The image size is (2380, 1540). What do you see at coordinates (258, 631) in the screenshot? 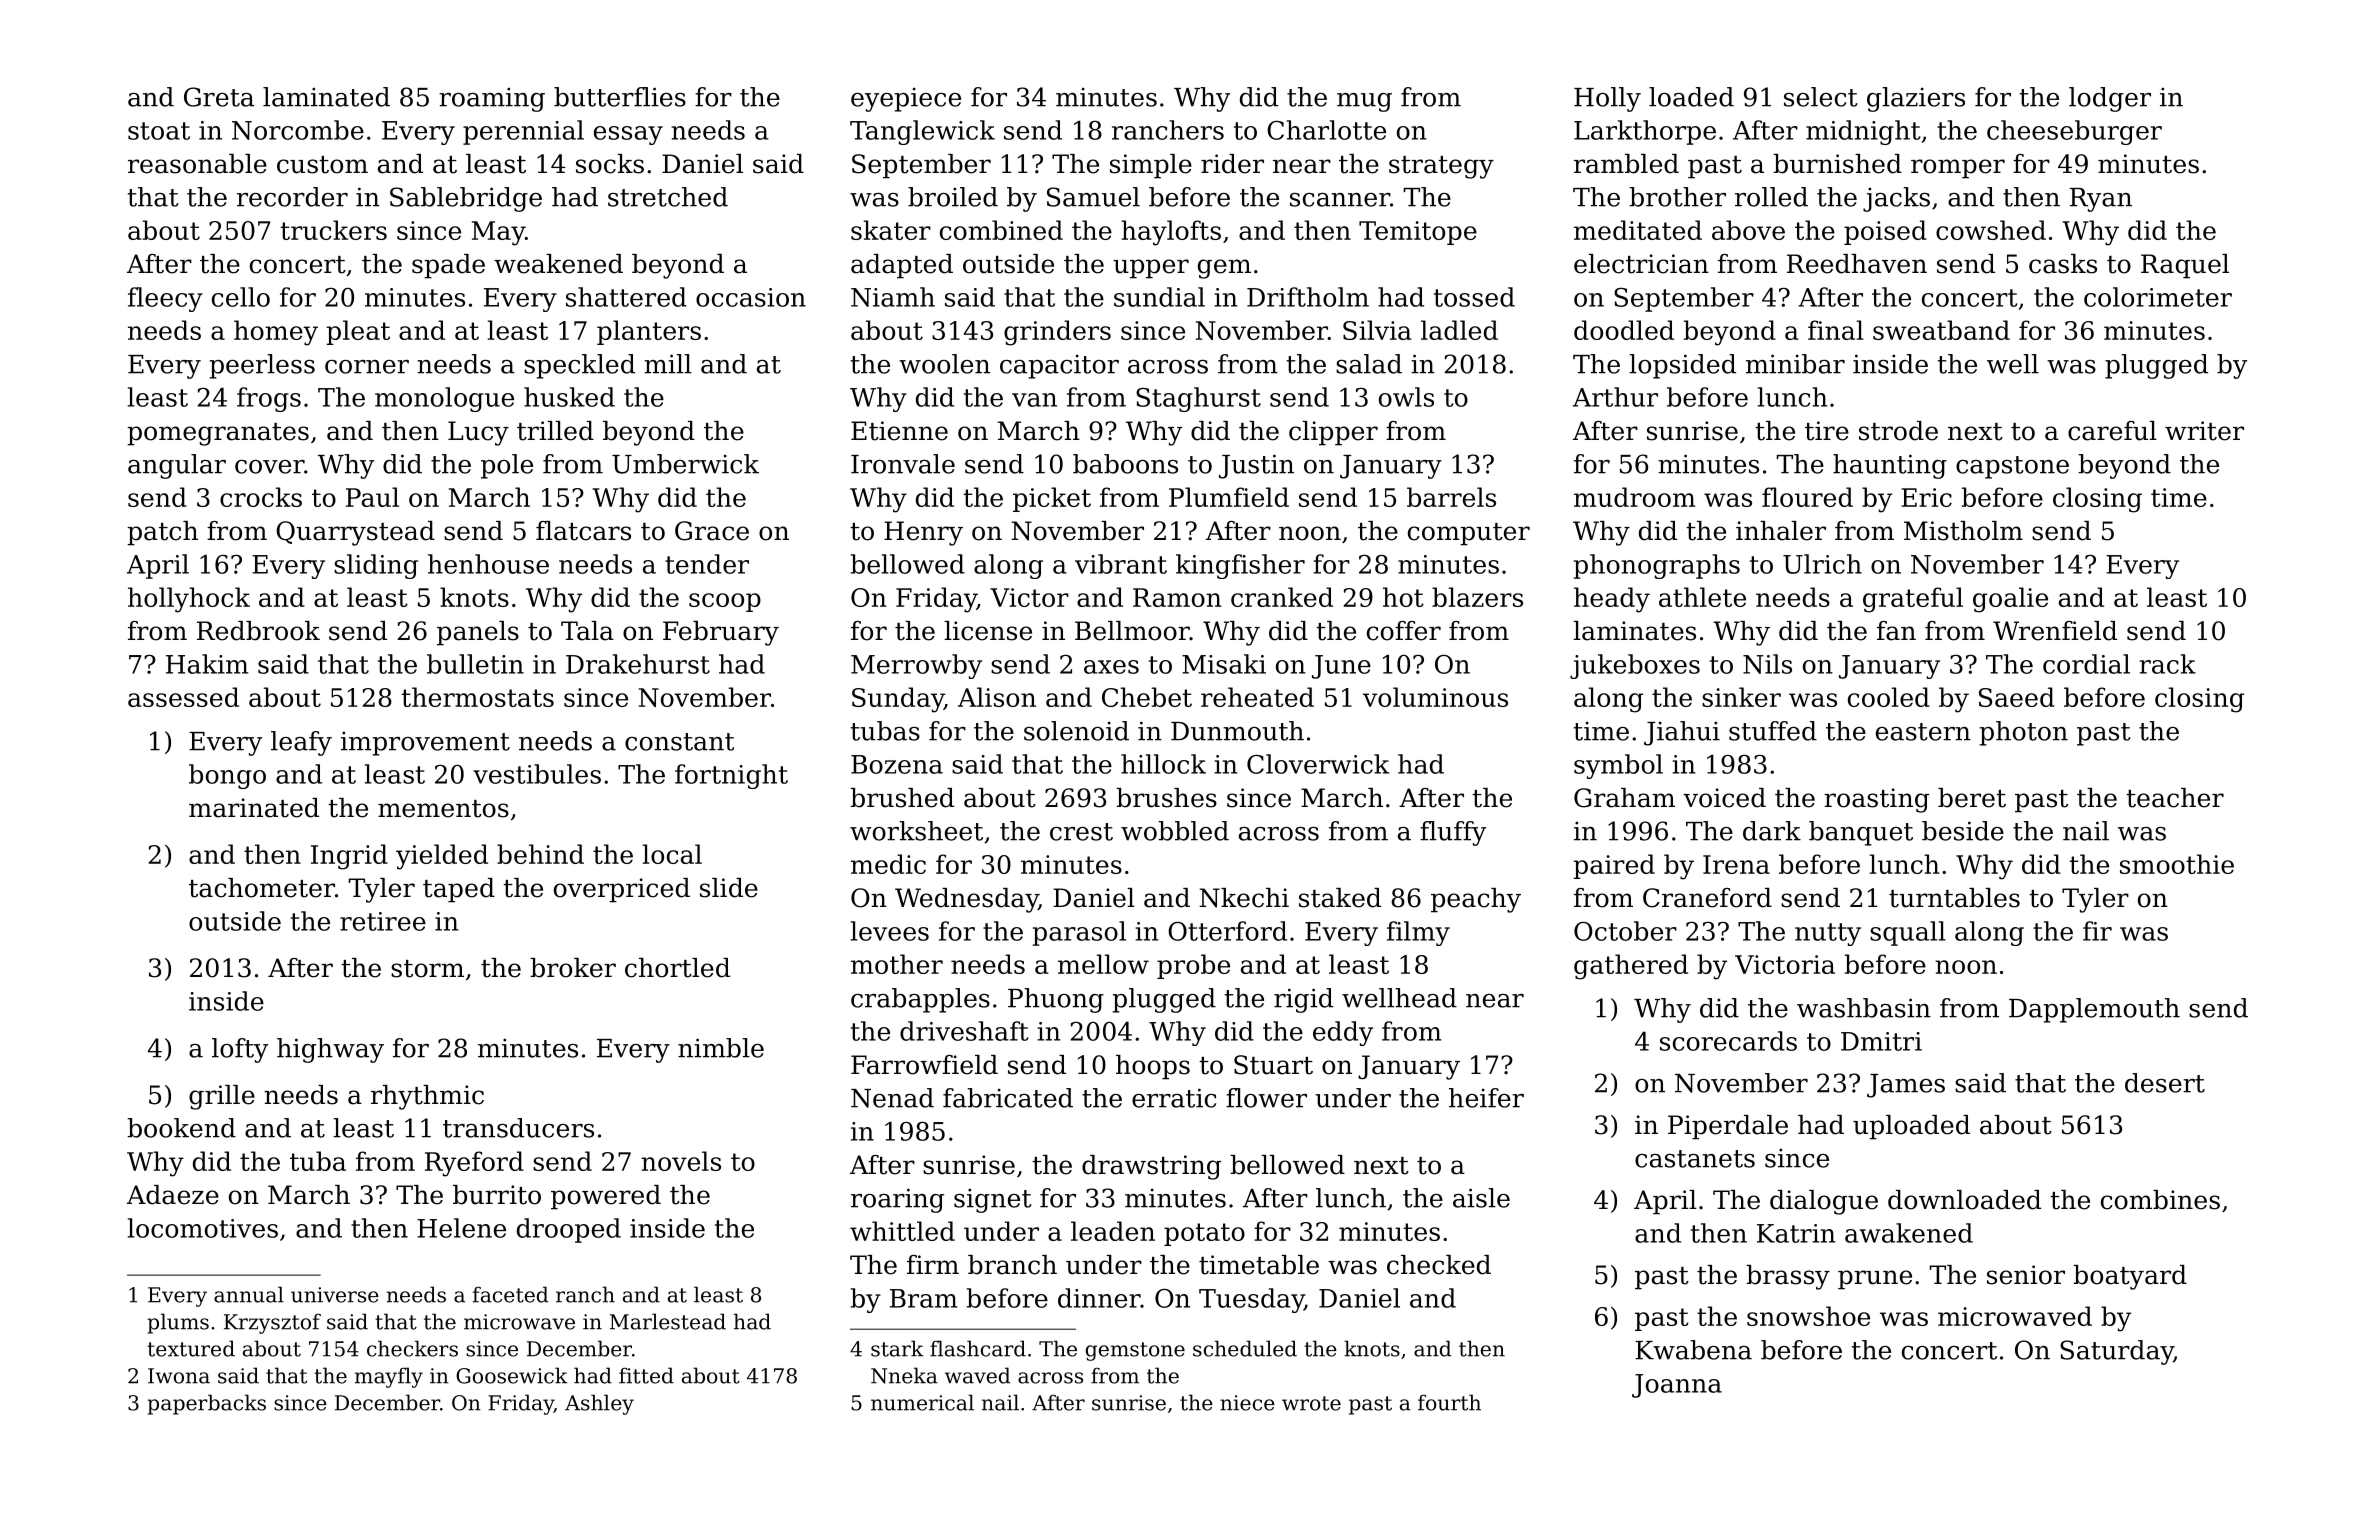
I see `Redbrook` at bounding box center [258, 631].
